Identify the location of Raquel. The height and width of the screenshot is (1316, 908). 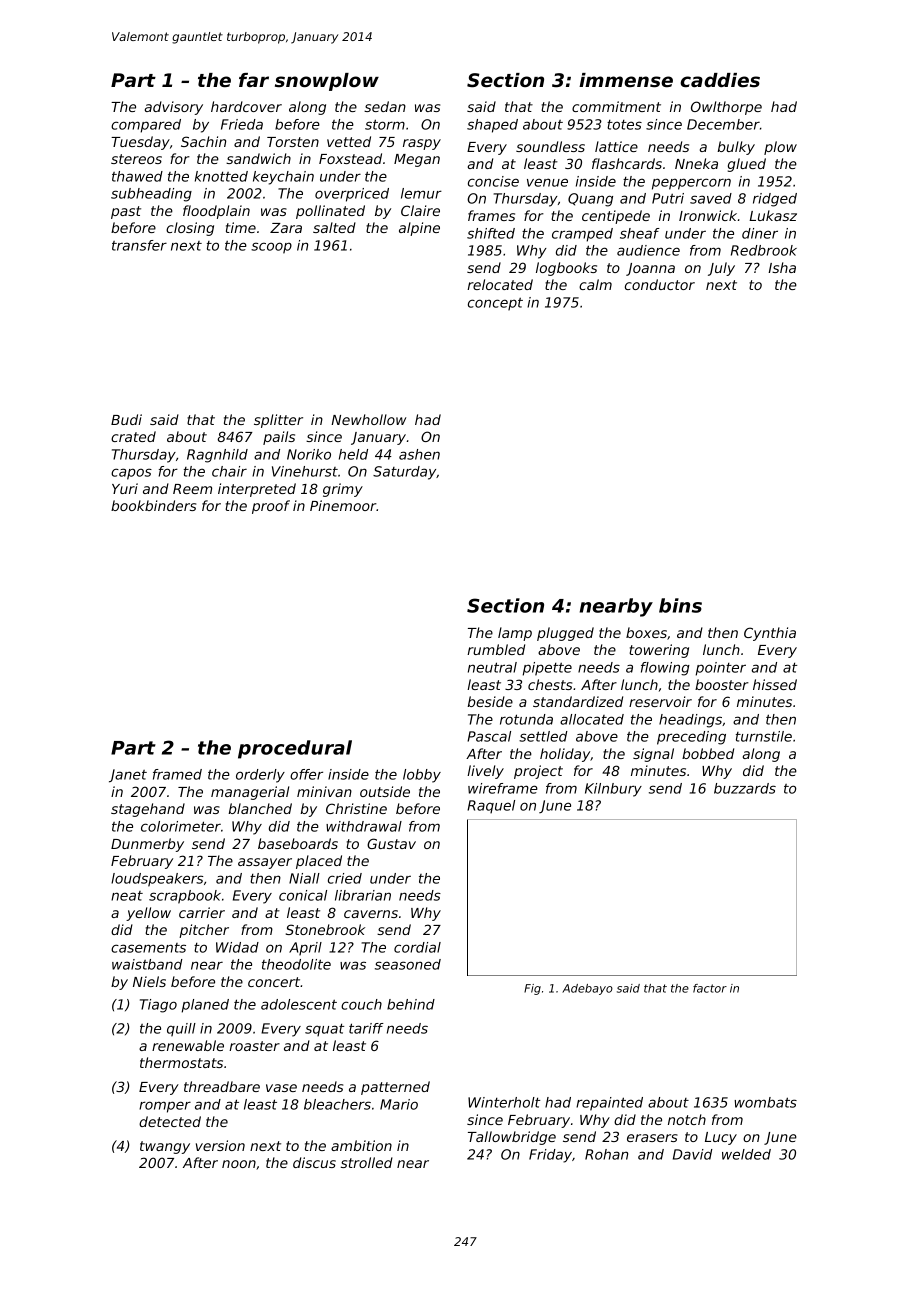
(491, 807).
